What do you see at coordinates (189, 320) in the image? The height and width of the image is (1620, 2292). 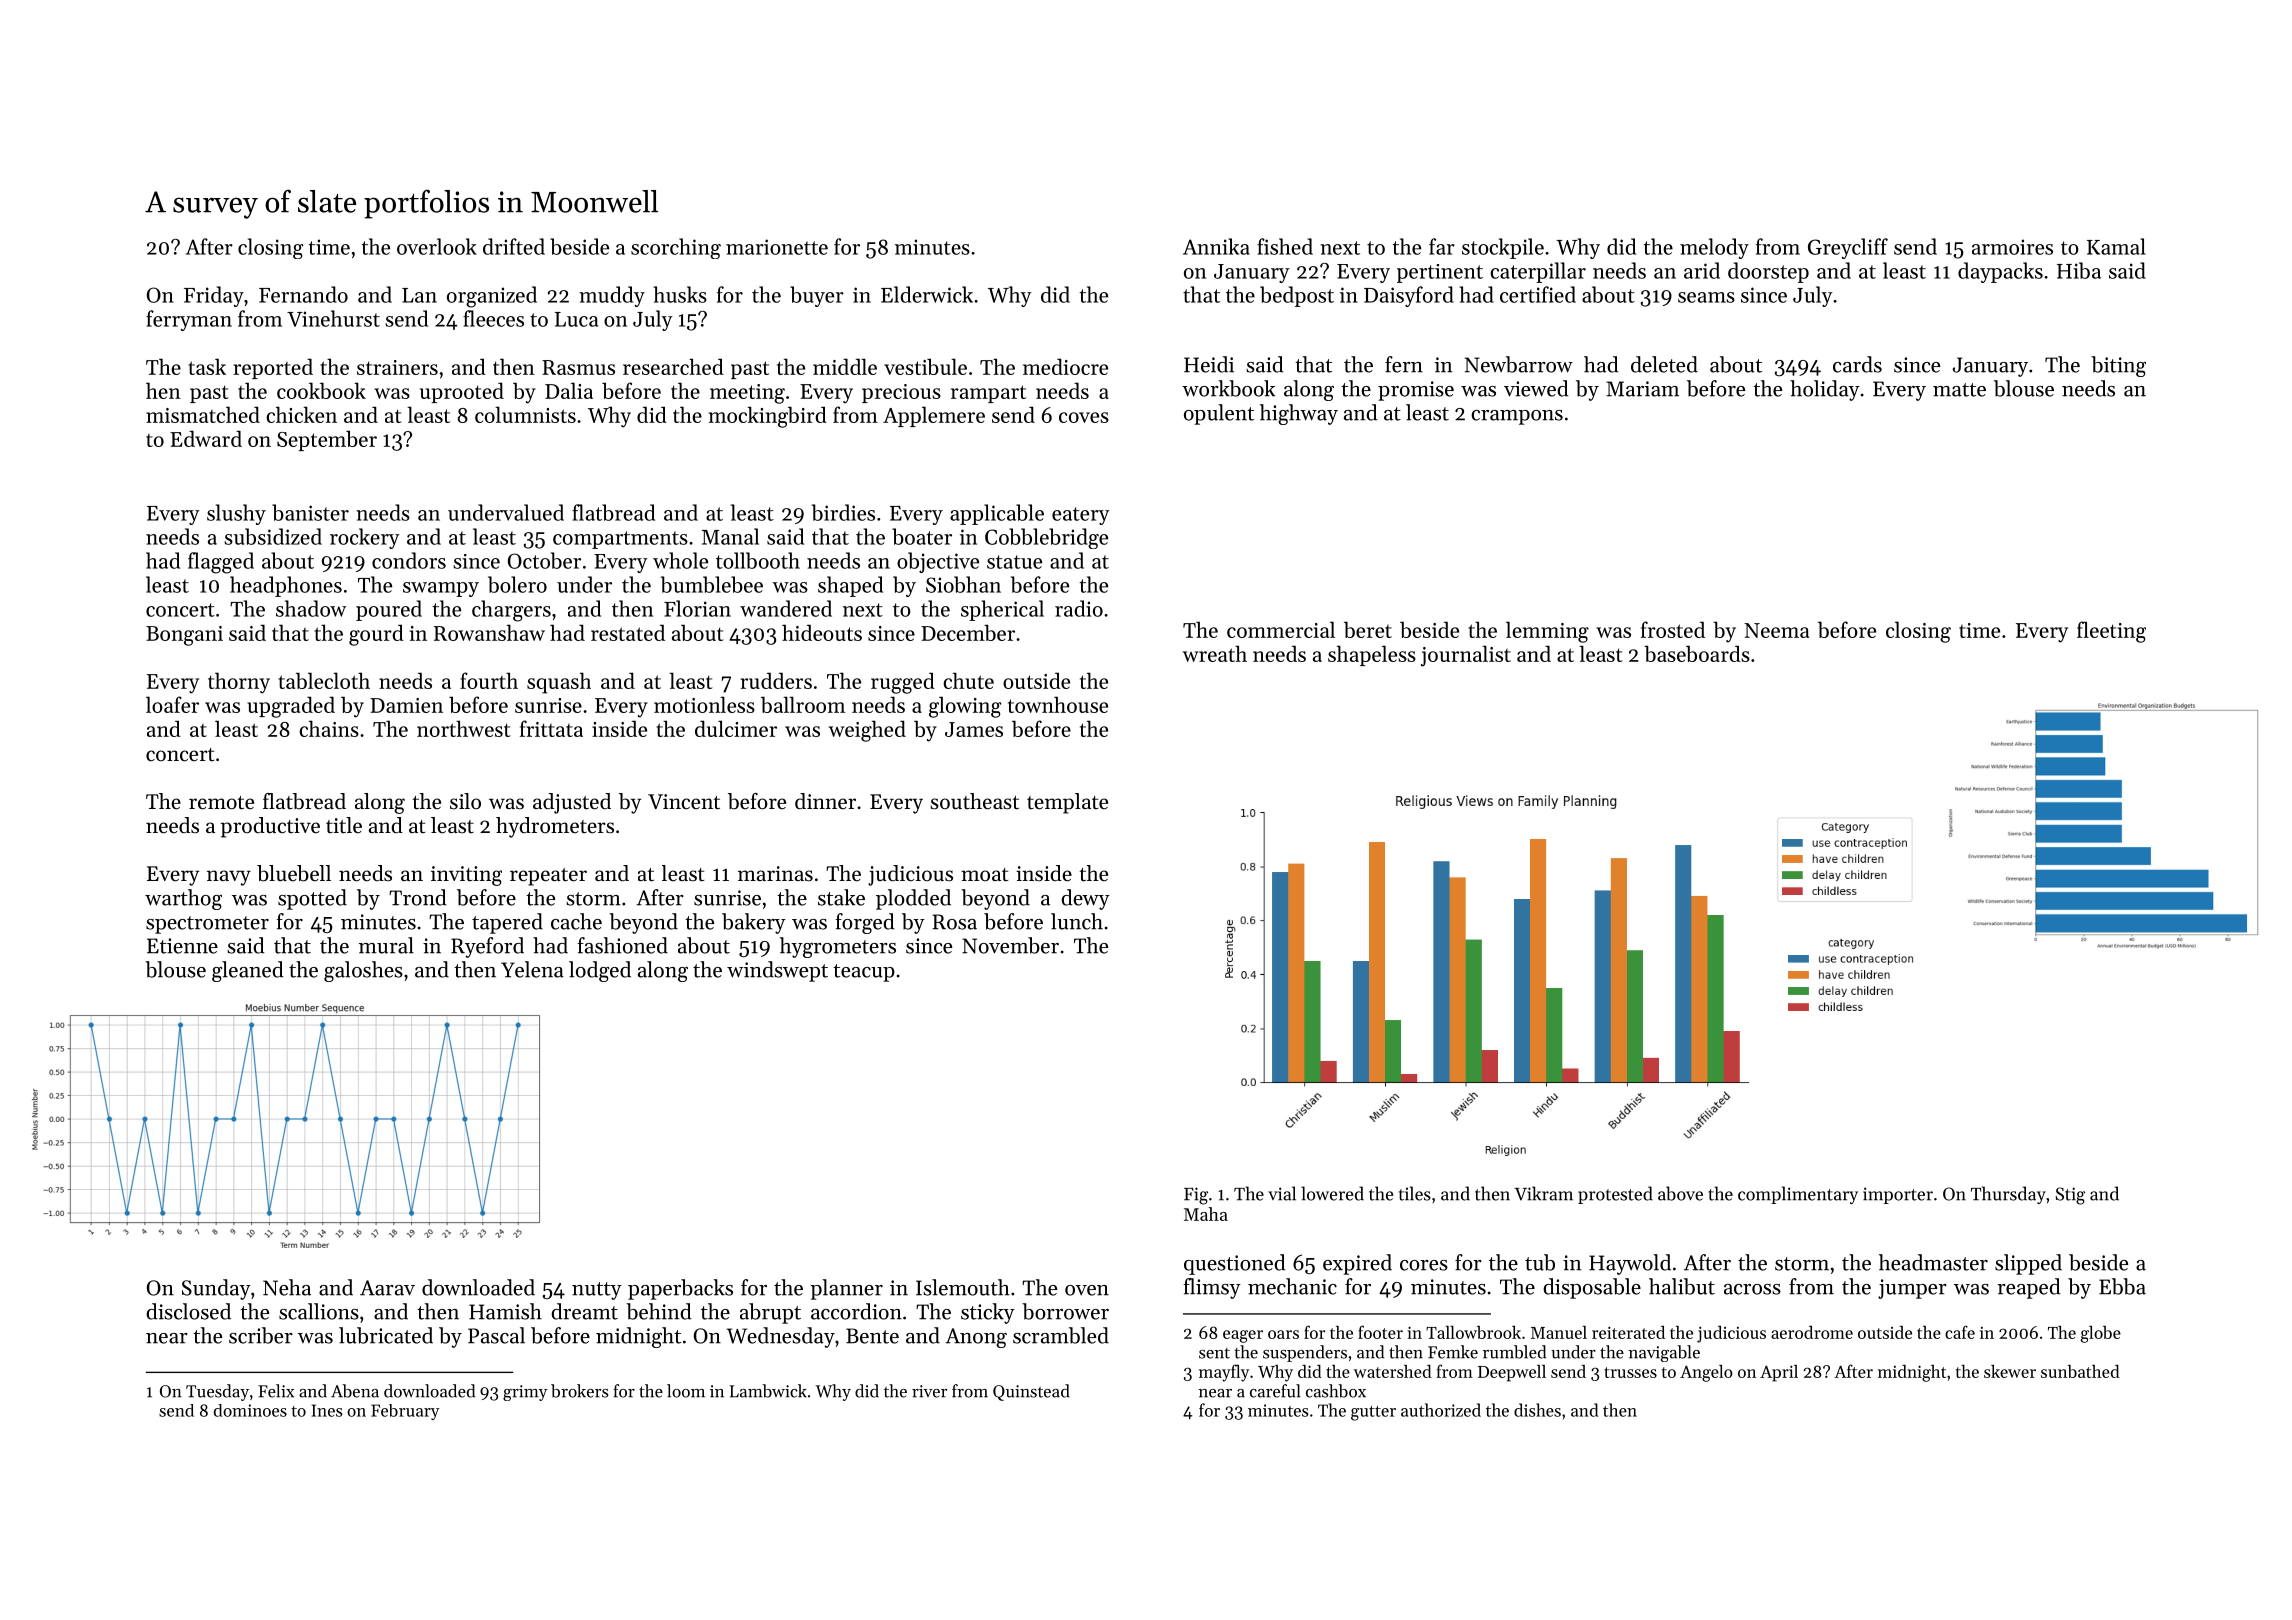 I see `ferryman` at bounding box center [189, 320].
